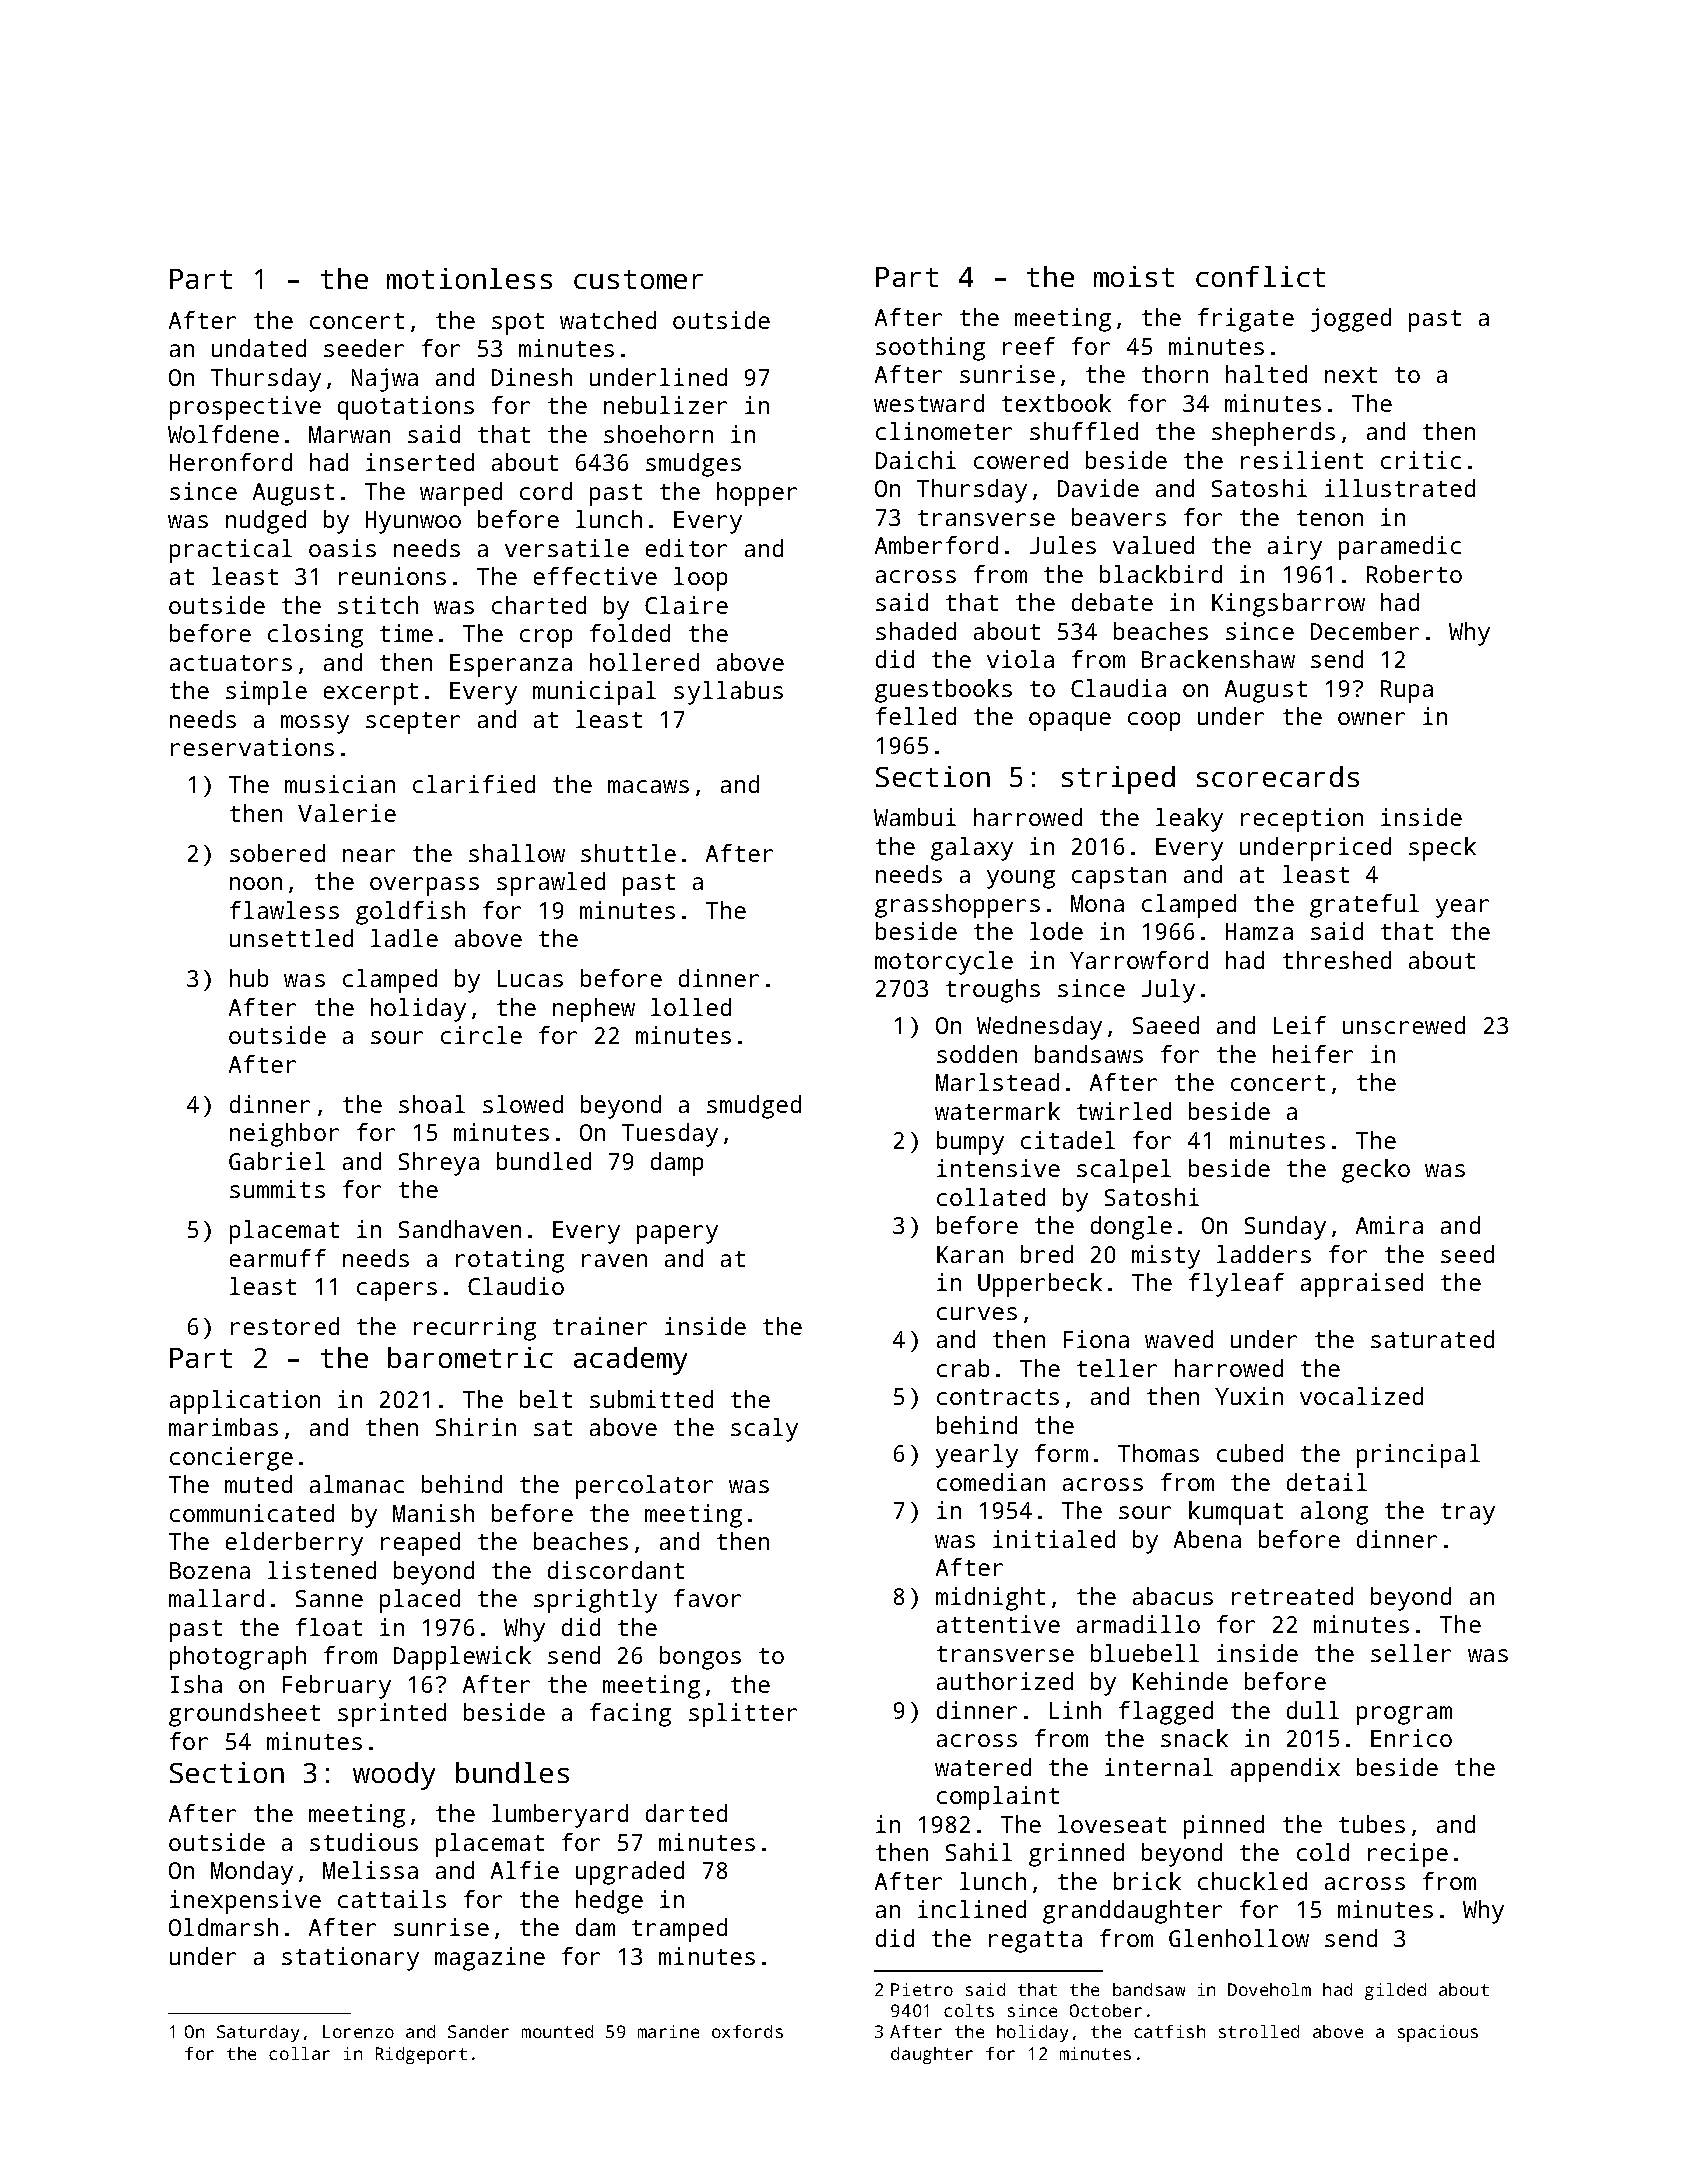 The width and height of the page is (1683, 2178). Describe the element at coordinates (936, 545) in the page. I see `Amberford` at that location.
